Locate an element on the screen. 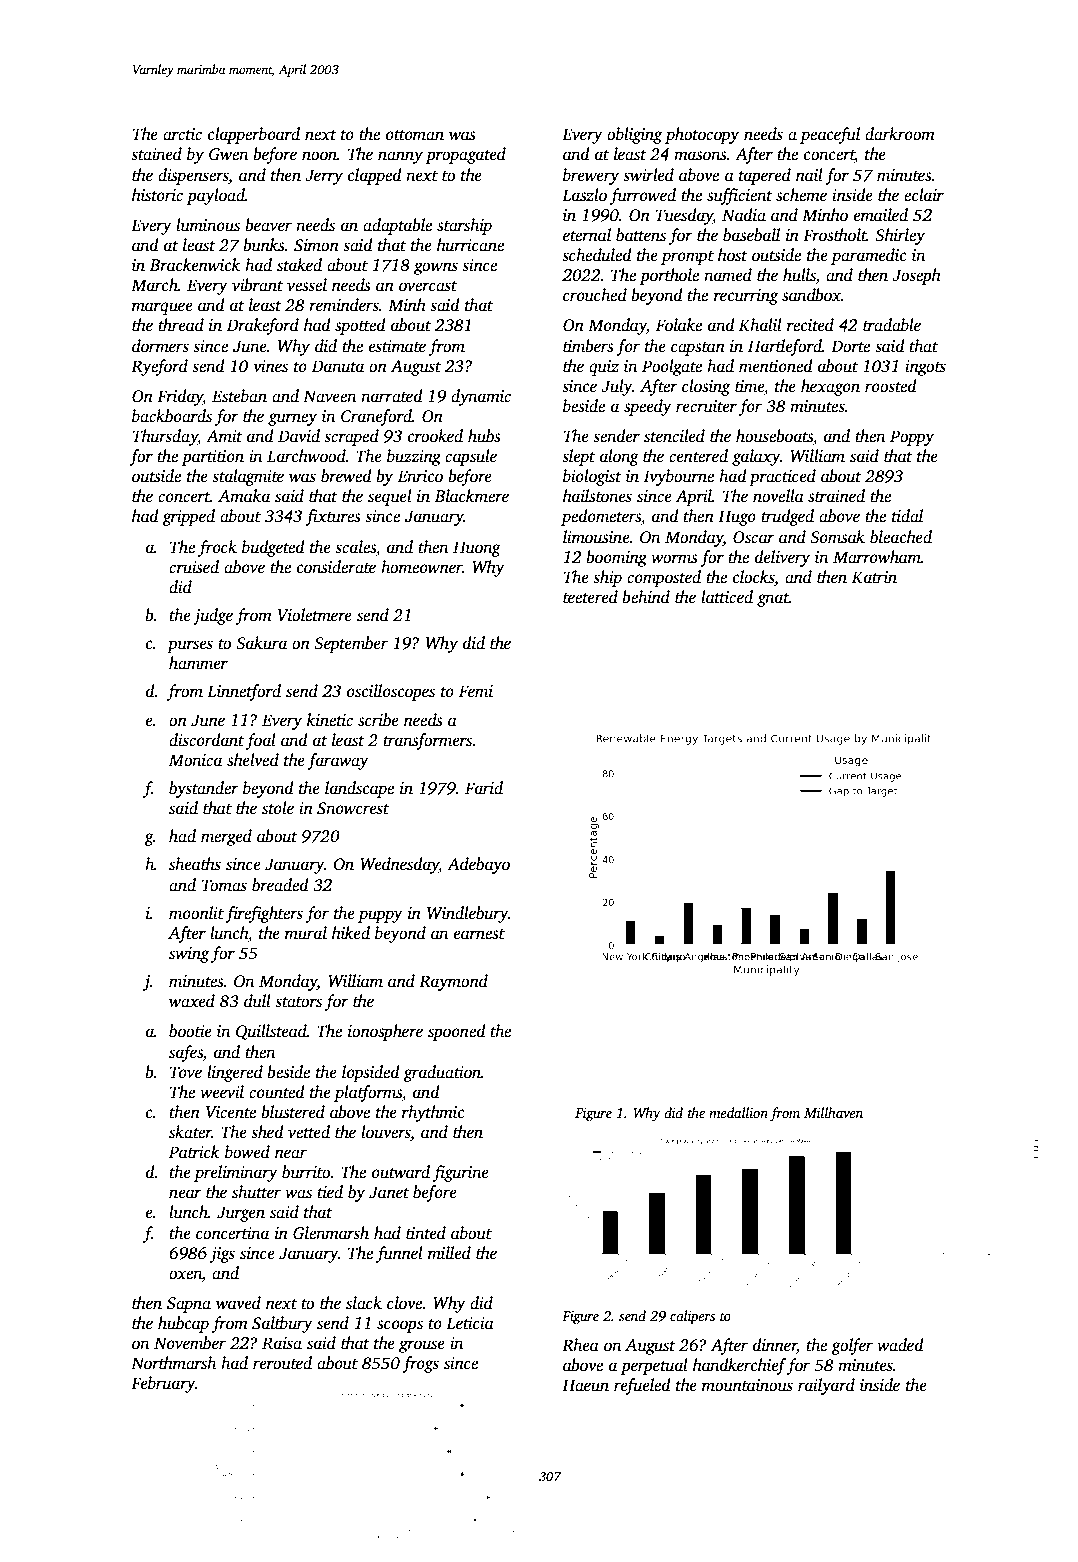 The height and width of the screenshot is (1562, 1078). behind is located at coordinates (646, 597).
